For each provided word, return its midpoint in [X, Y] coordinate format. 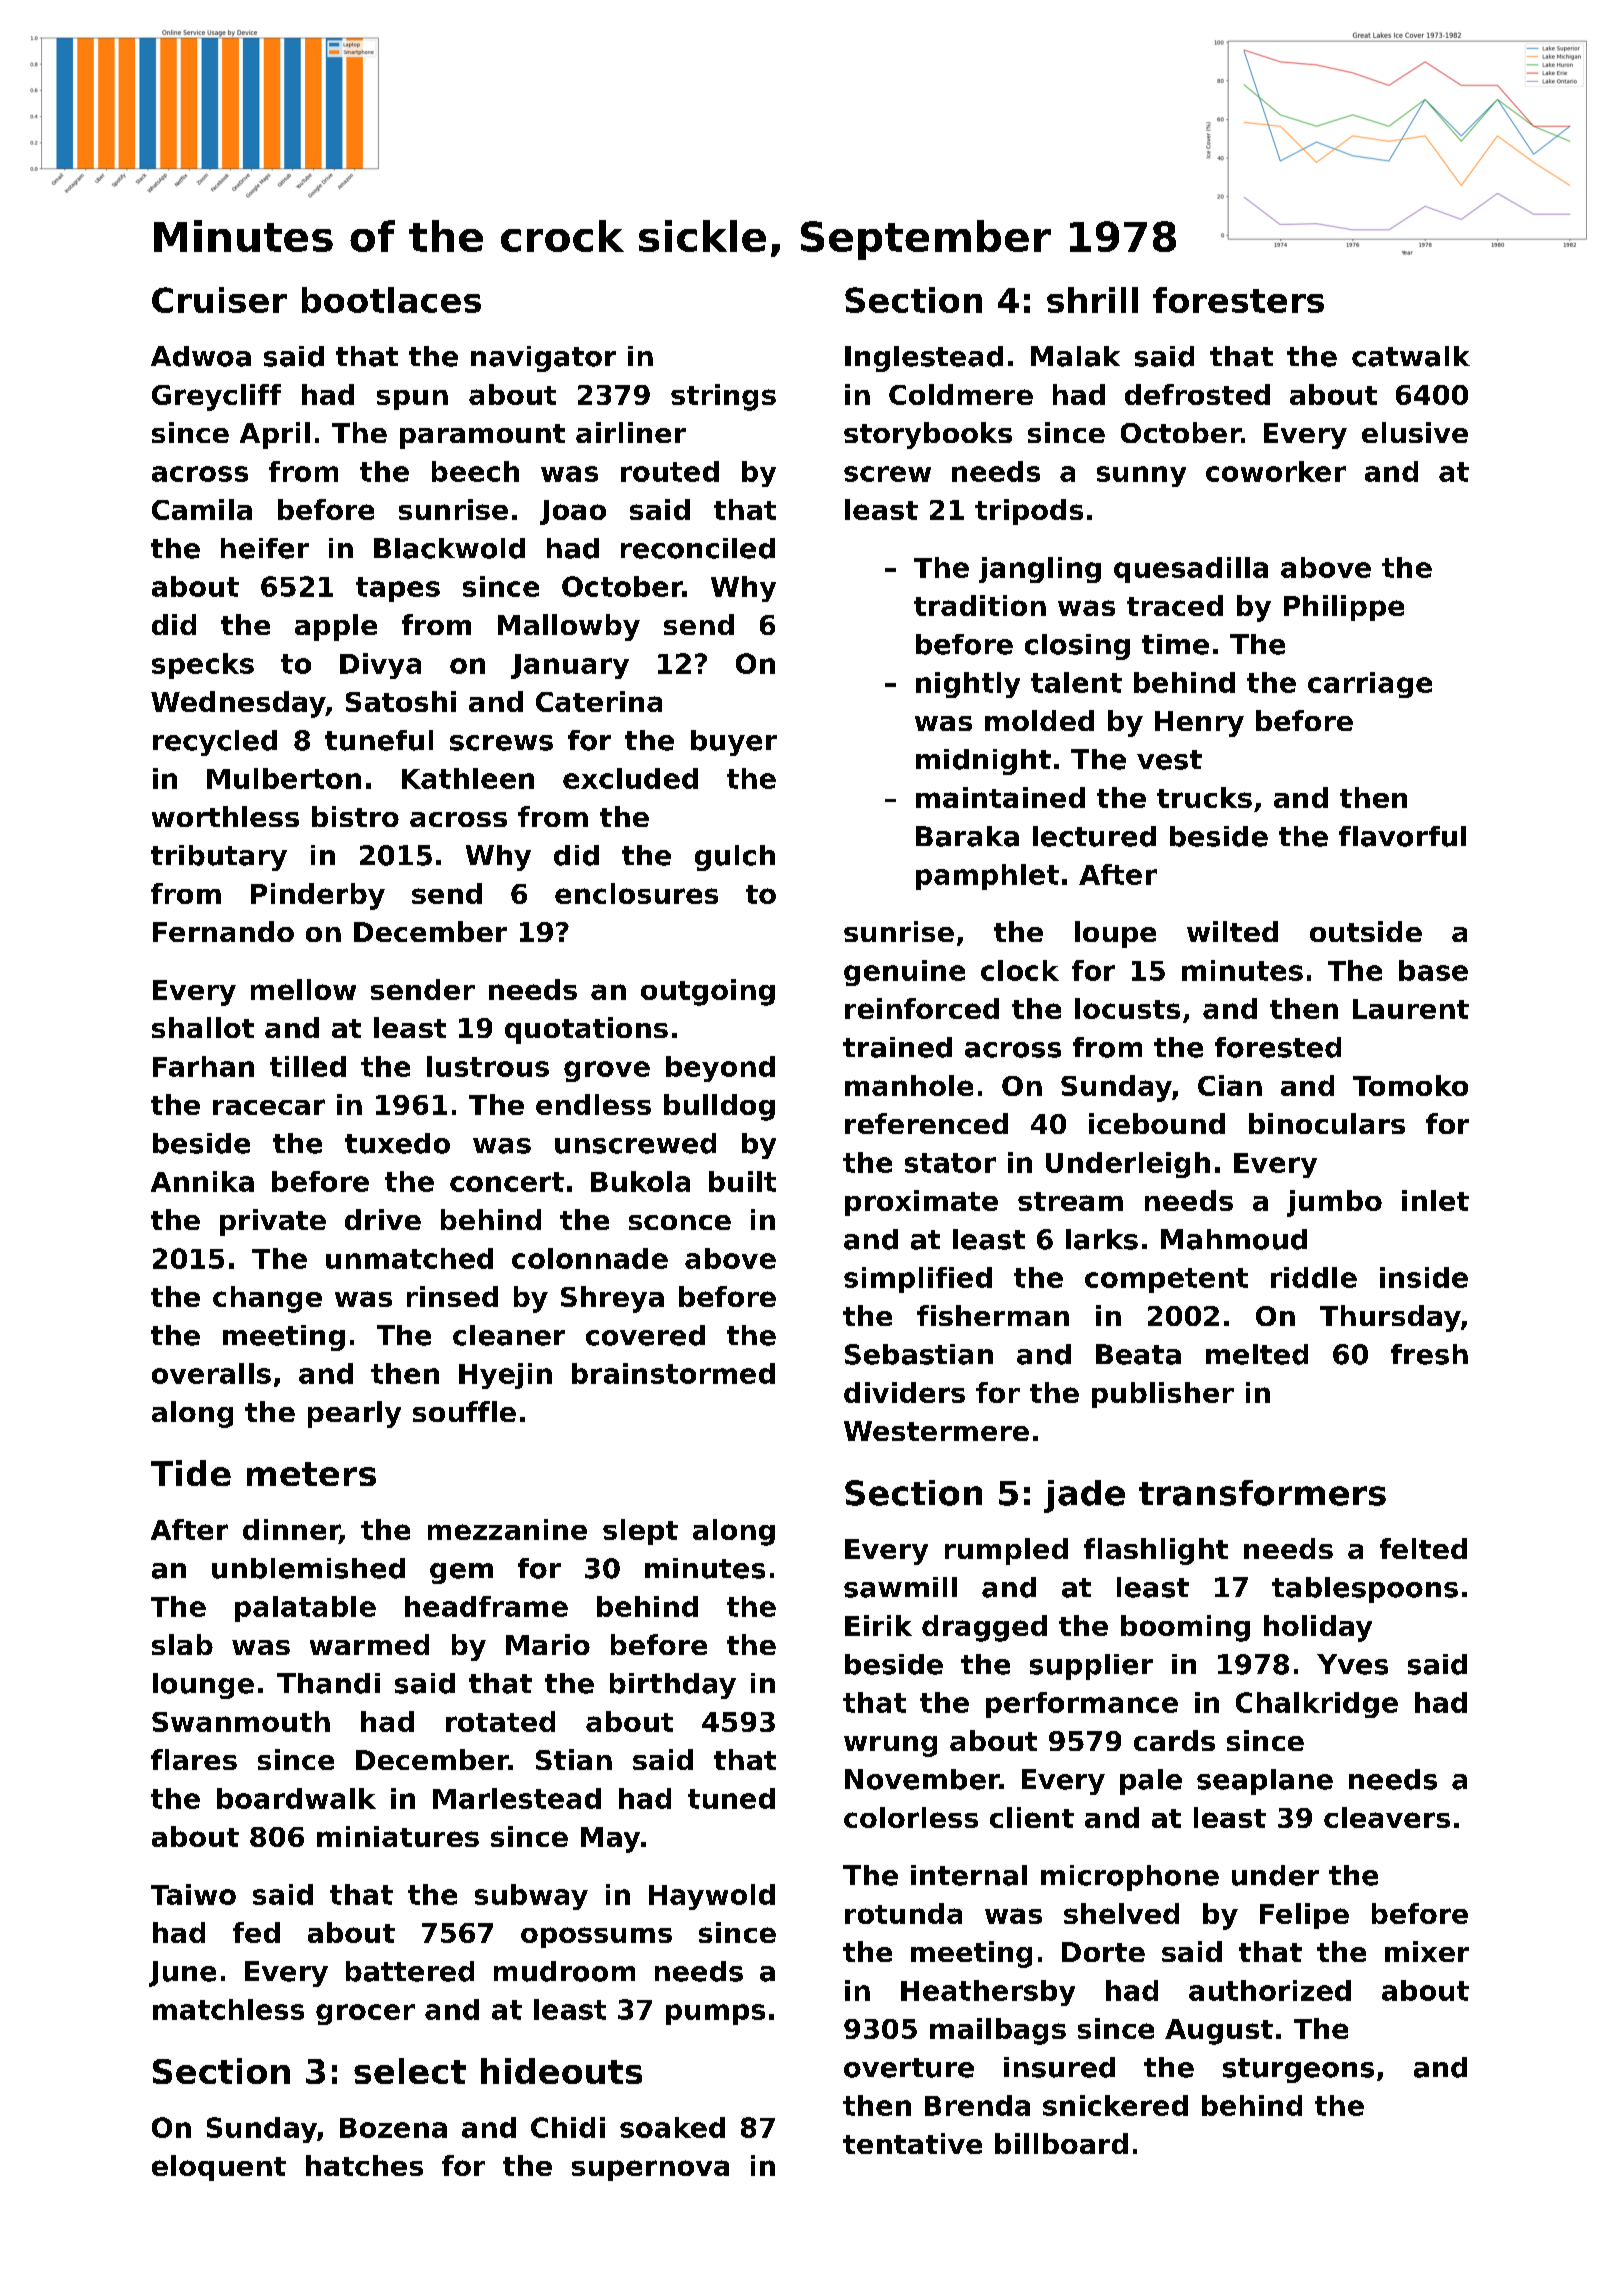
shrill [1092, 300]
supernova [650, 2170]
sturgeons [1298, 2070]
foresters [1238, 300]
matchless [228, 2009]
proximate [921, 1203]
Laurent [1411, 1009]
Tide [191, 1473]
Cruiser [219, 300]
